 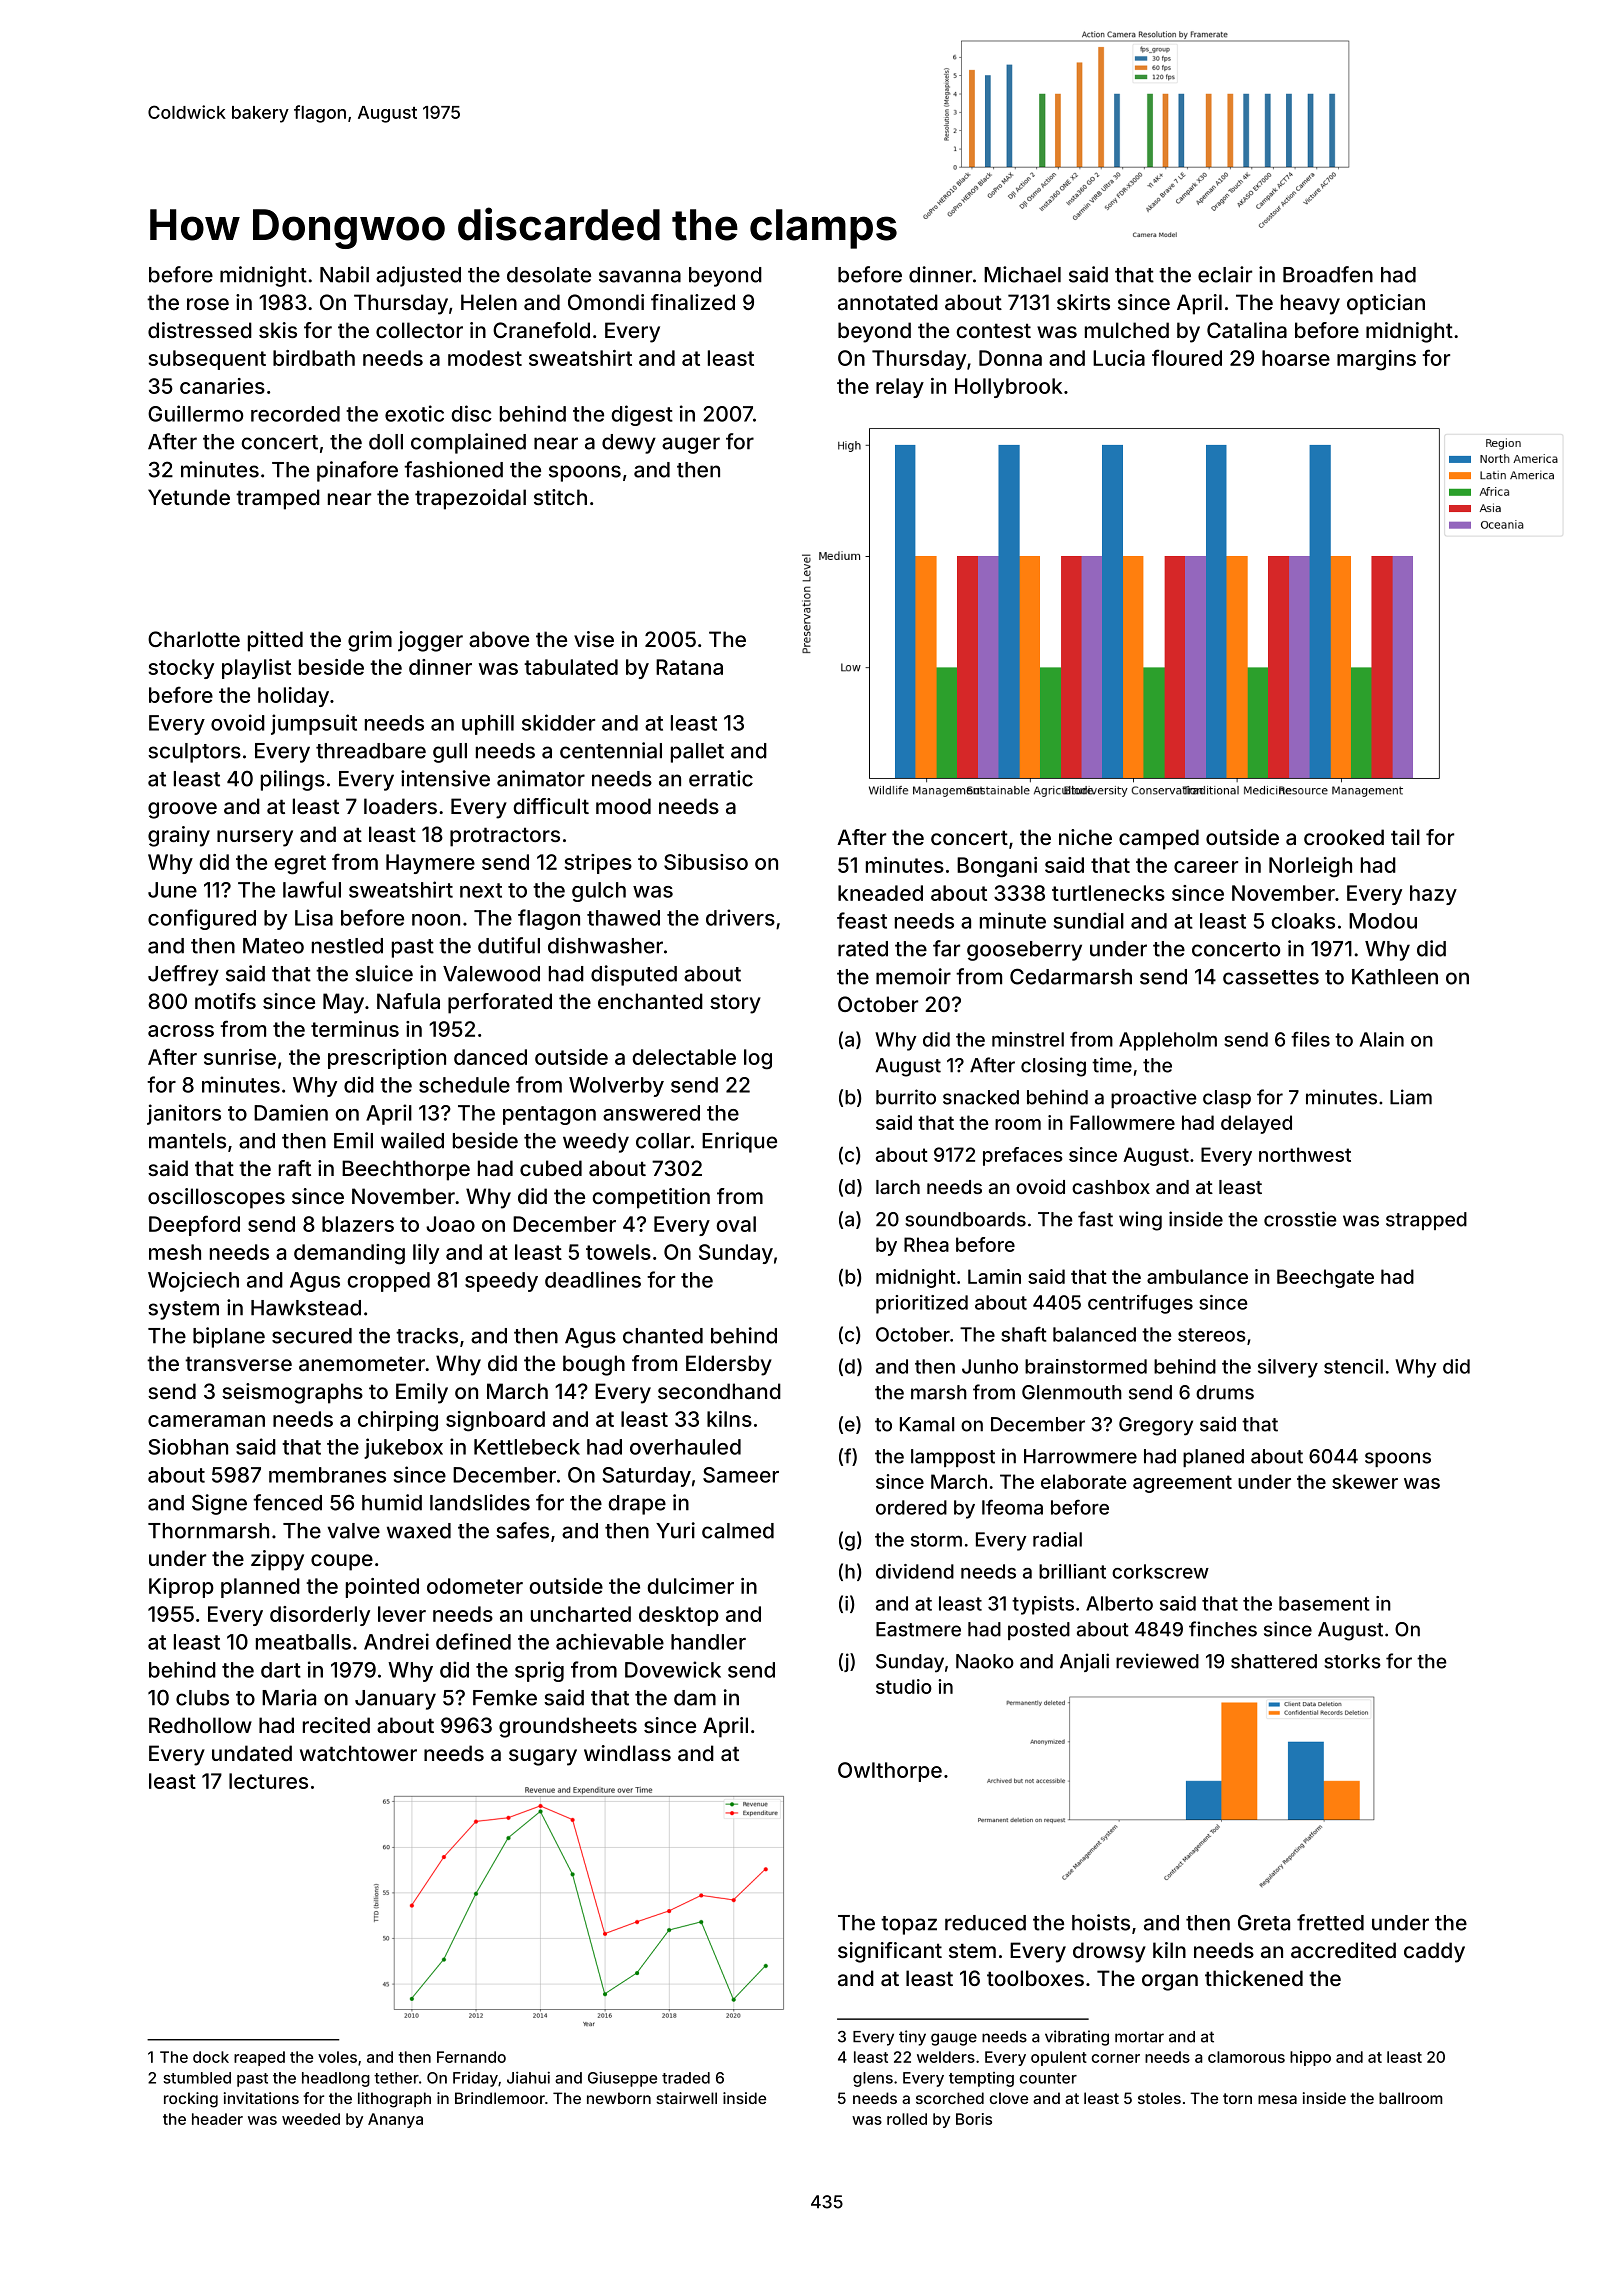 What do you see at coordinates (395, 2120) in the document?
I see `Ananya` at bounding box center [395, 2120].
